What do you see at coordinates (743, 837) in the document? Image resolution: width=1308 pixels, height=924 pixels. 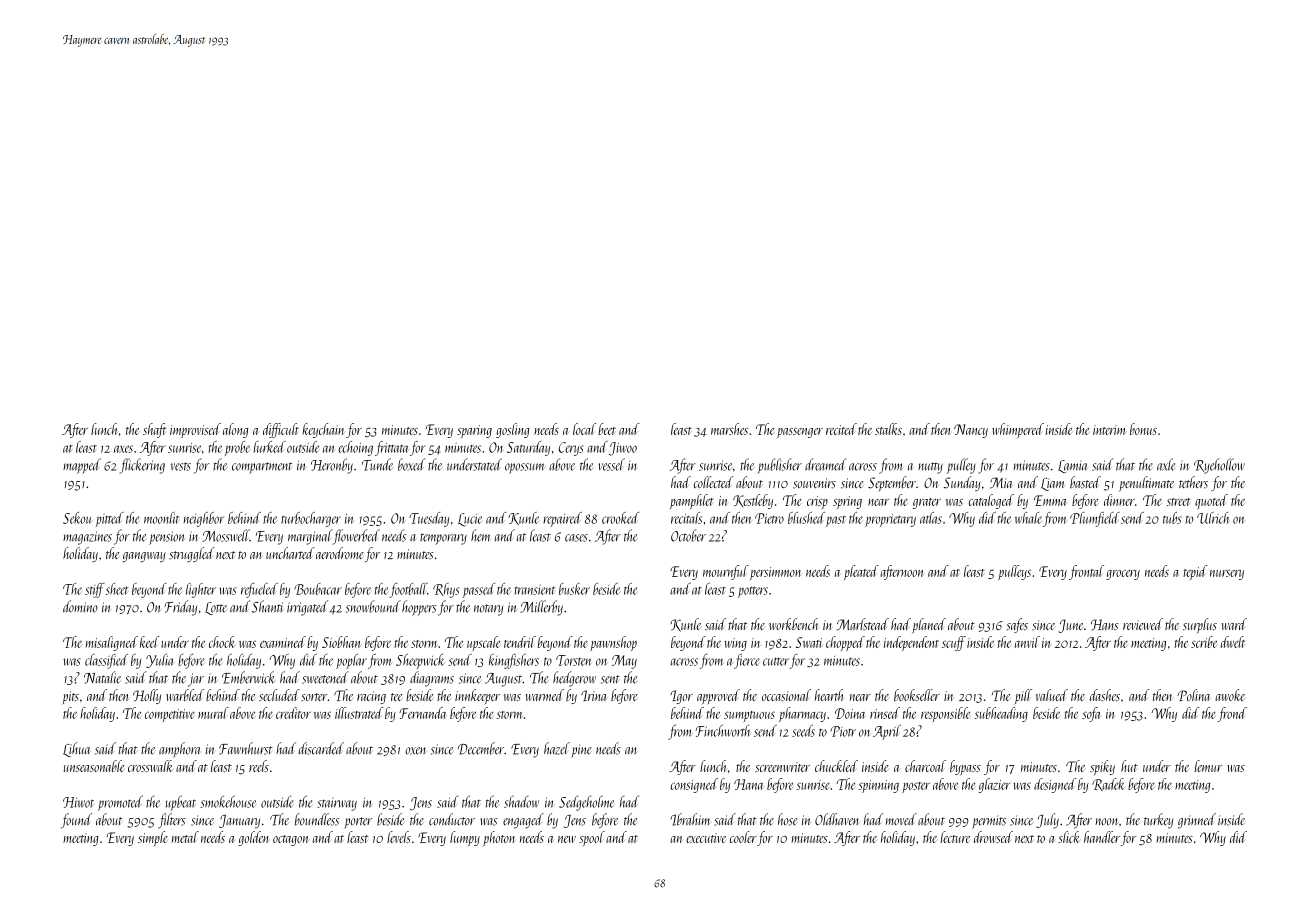 I see `cooler` at bounding box center [743, 837].
